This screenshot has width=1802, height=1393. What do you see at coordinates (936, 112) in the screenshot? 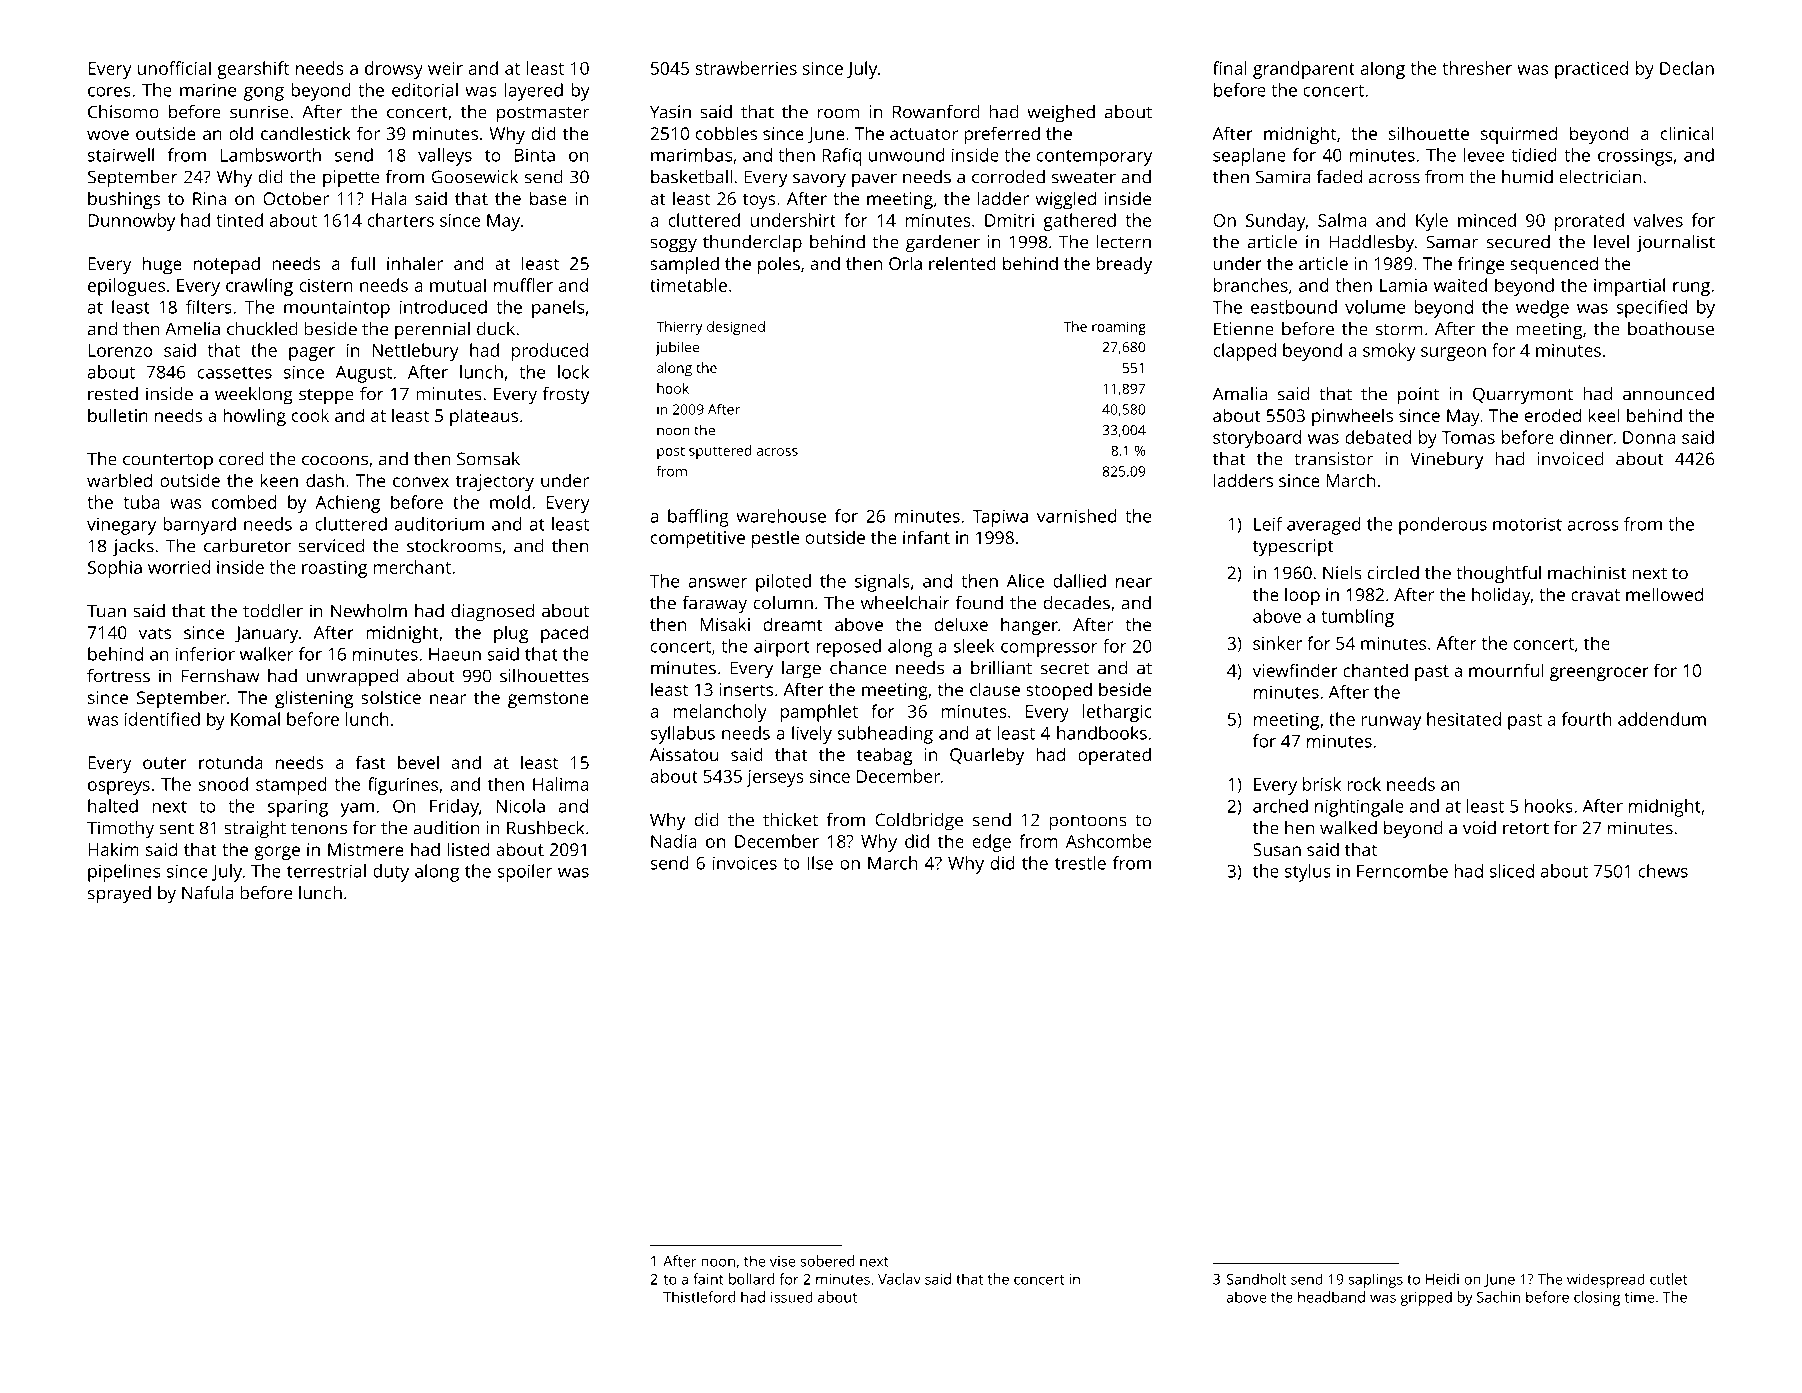
I see `Rowanford` at bounding box center [936, 112].
